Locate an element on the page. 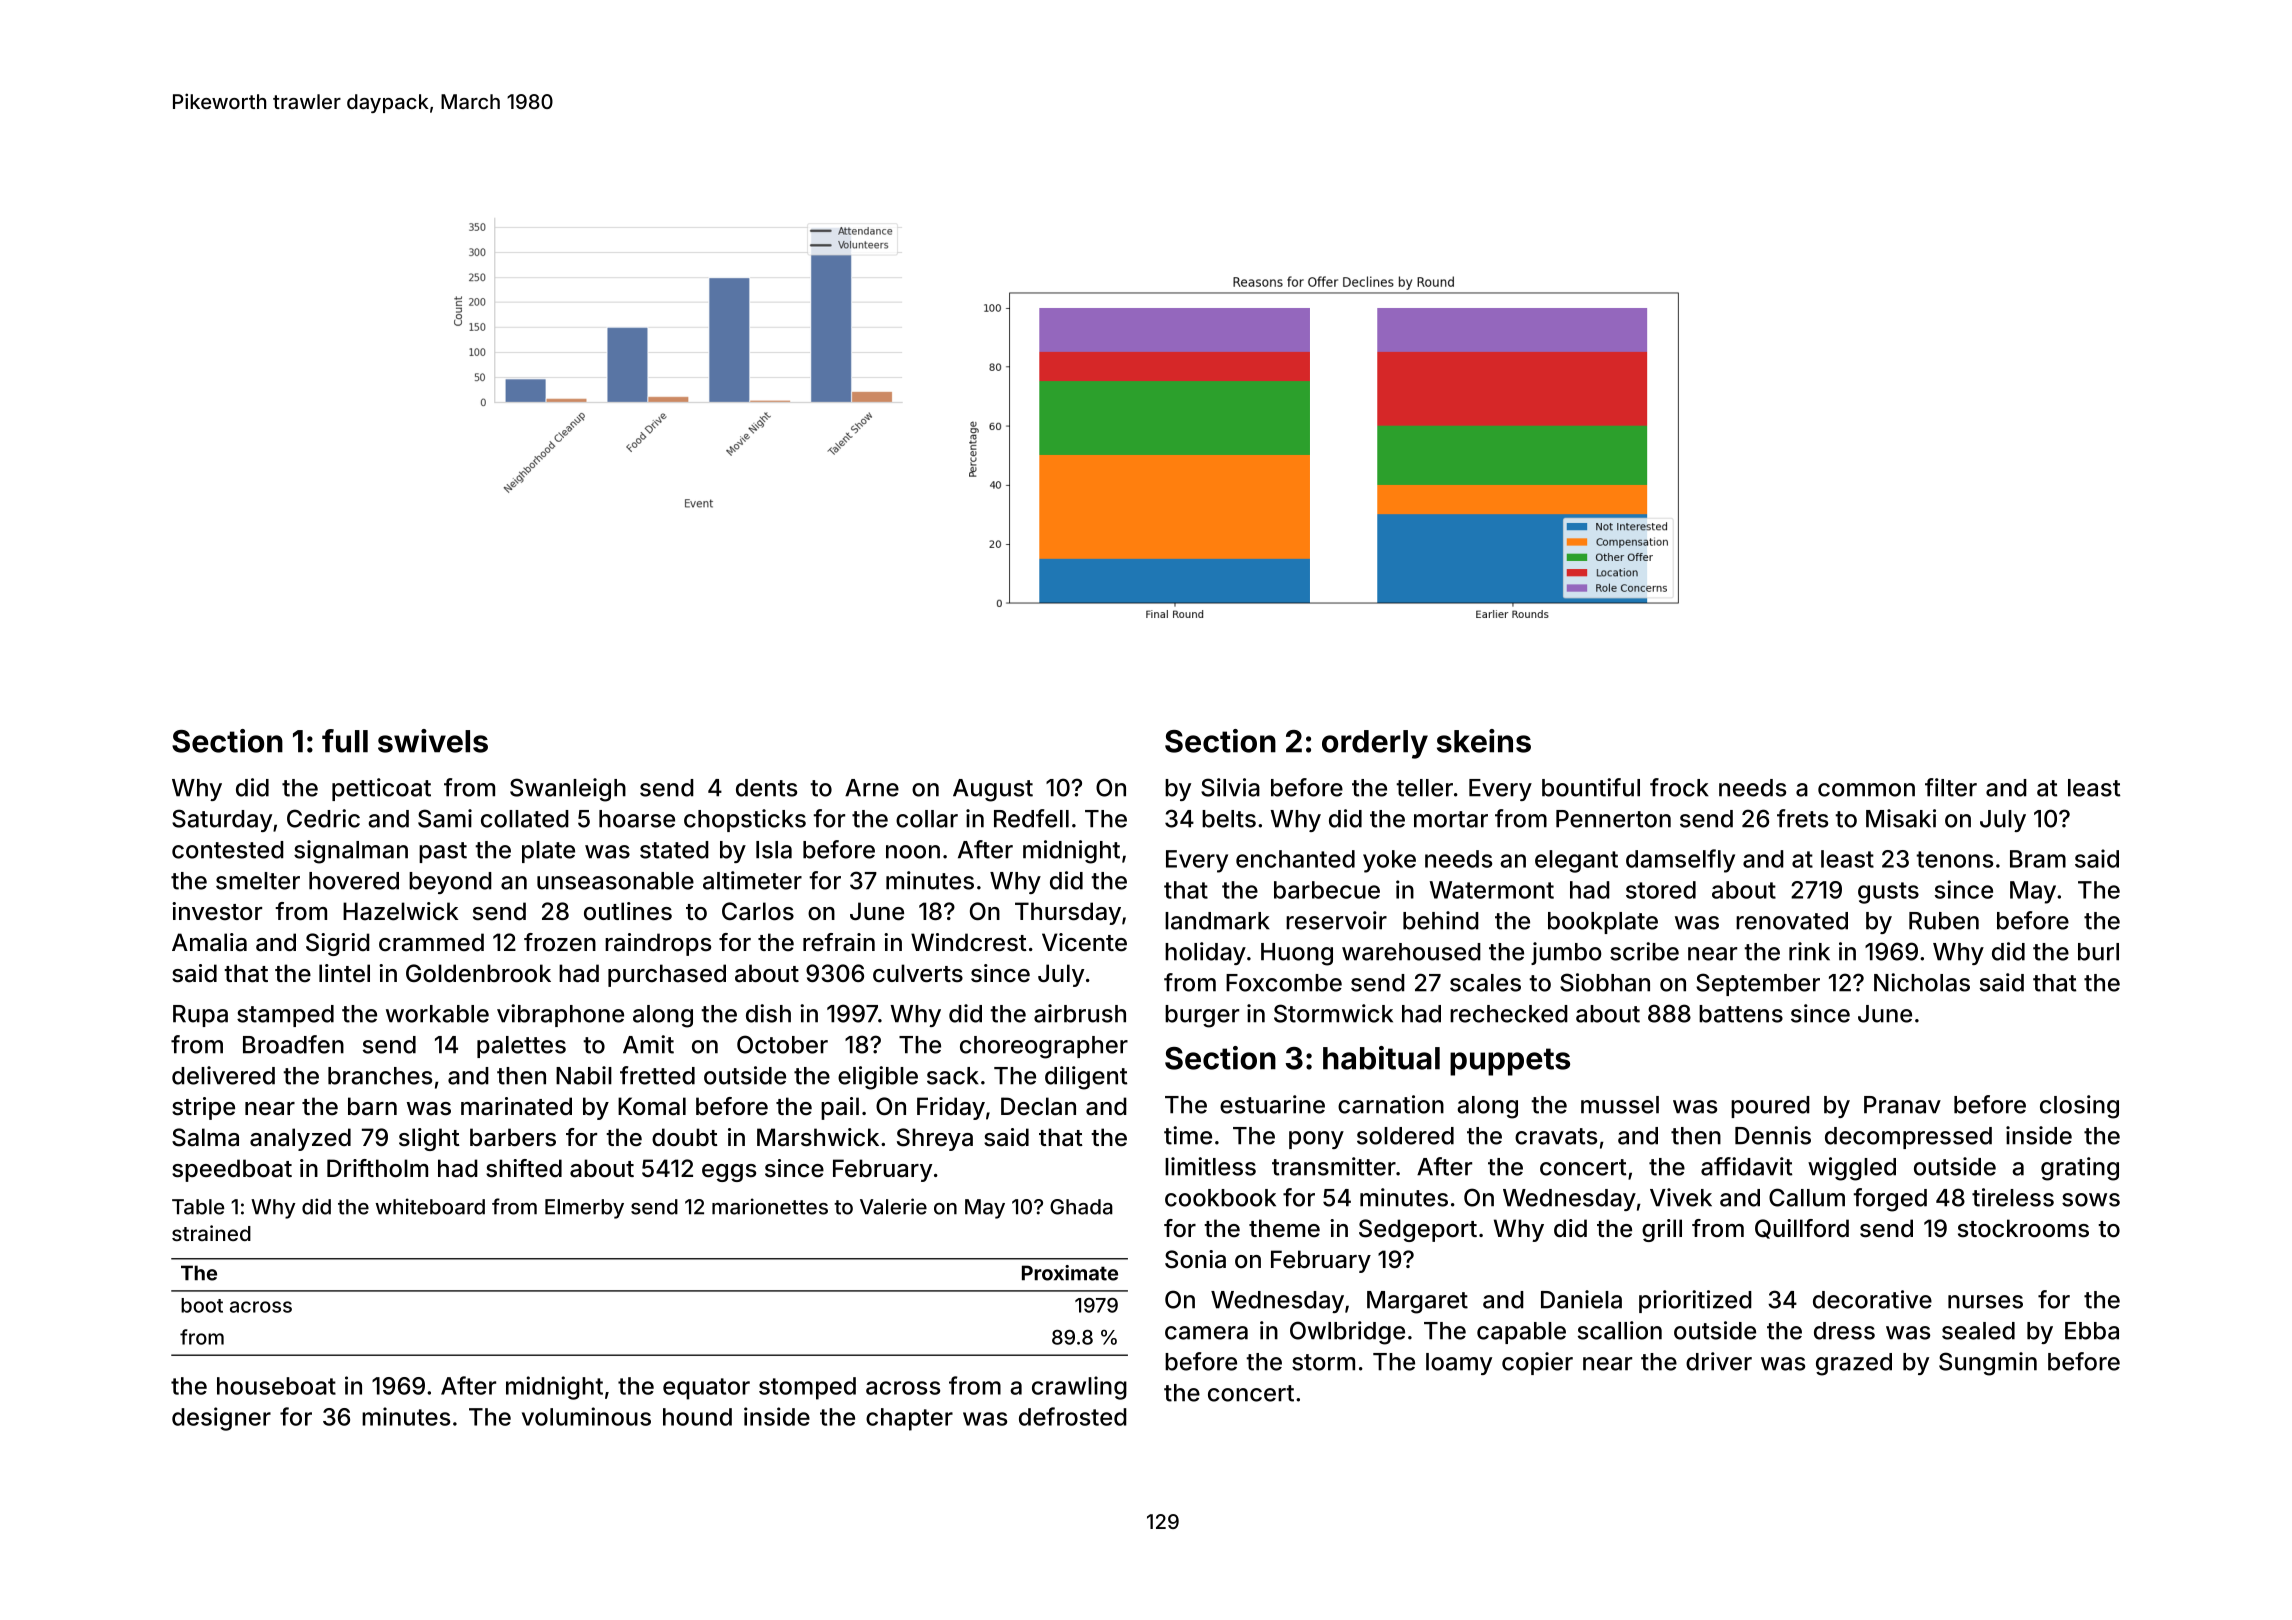  houseboat is located at coordinates (276, 1386).
